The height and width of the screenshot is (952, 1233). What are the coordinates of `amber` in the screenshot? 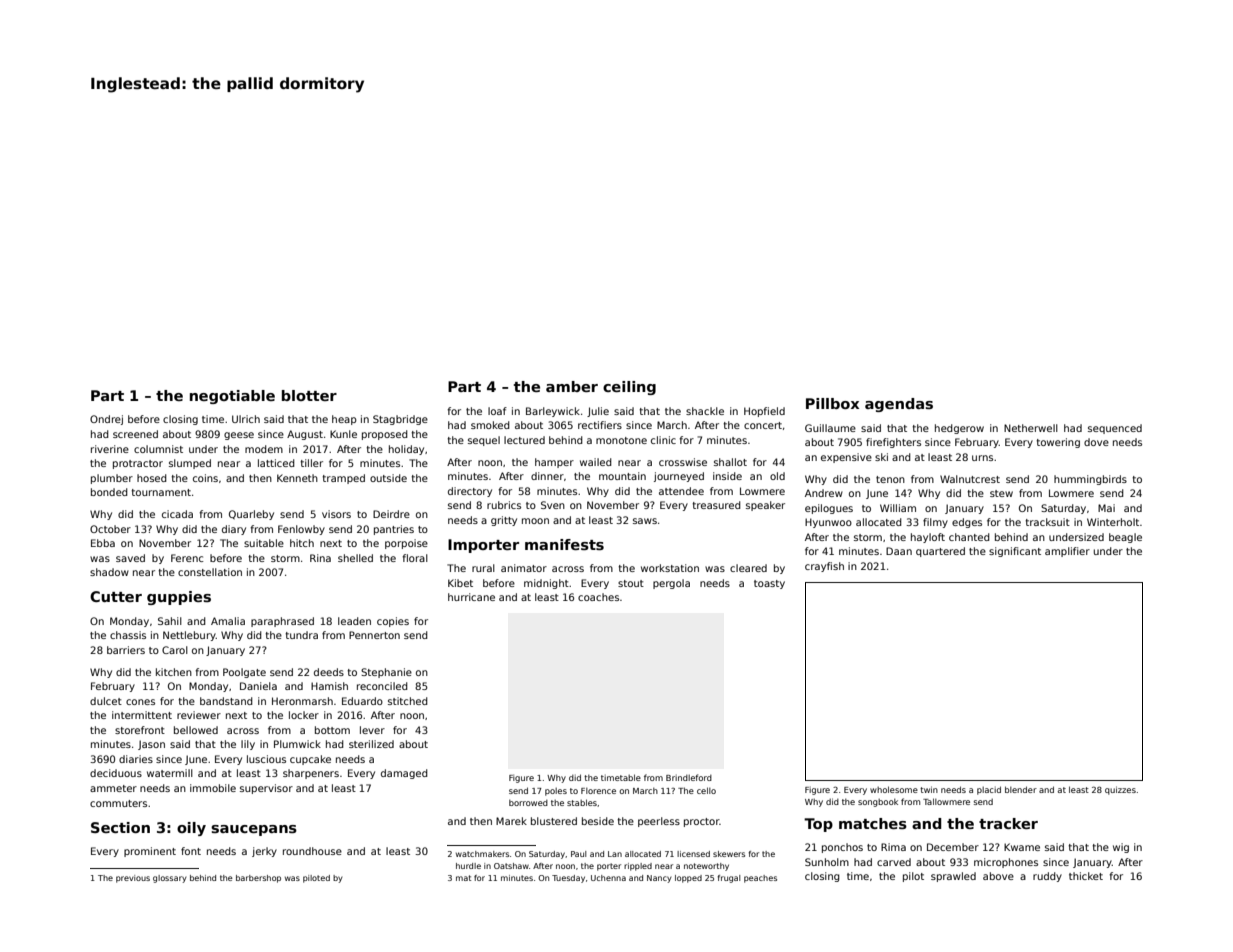 It's located at (572, 386).
